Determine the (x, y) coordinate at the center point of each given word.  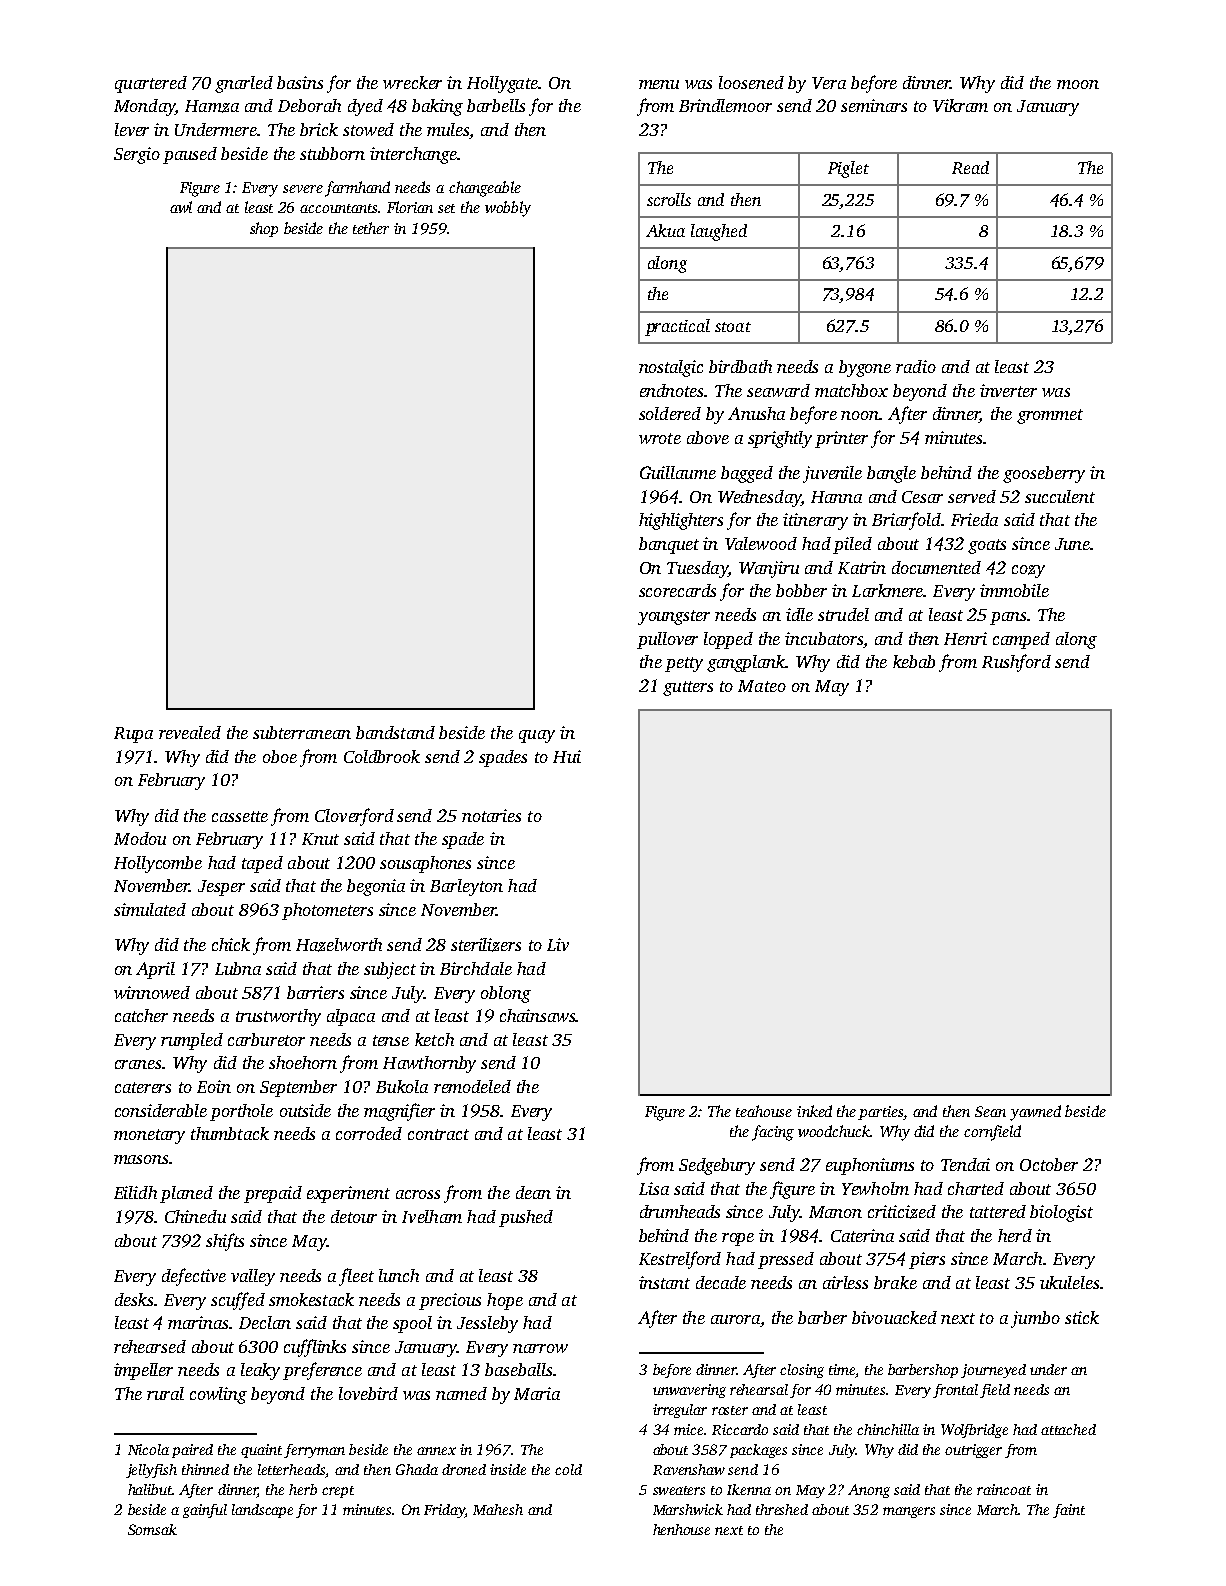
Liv (558, 944)
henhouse (681, 1529)
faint (1069, 1511)
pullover (667, 640)
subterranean (302, 732)
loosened (751, 82)
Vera (829, 83)
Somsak (152, 1529)
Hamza (212, 106)
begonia (376, 887)
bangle (891, 474)
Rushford (1016, 663)
